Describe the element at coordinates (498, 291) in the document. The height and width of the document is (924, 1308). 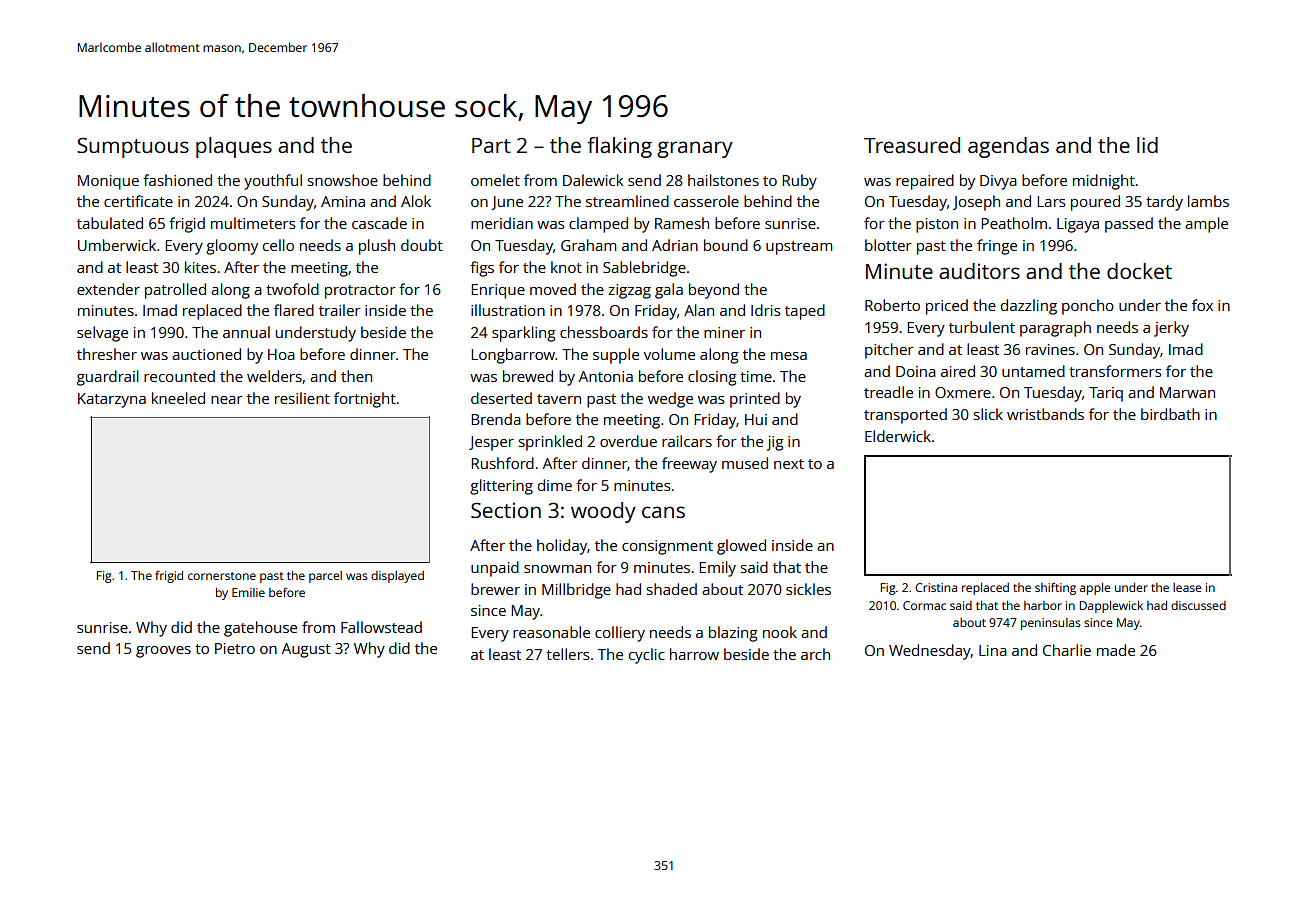
I see `Enrique` at that location.
